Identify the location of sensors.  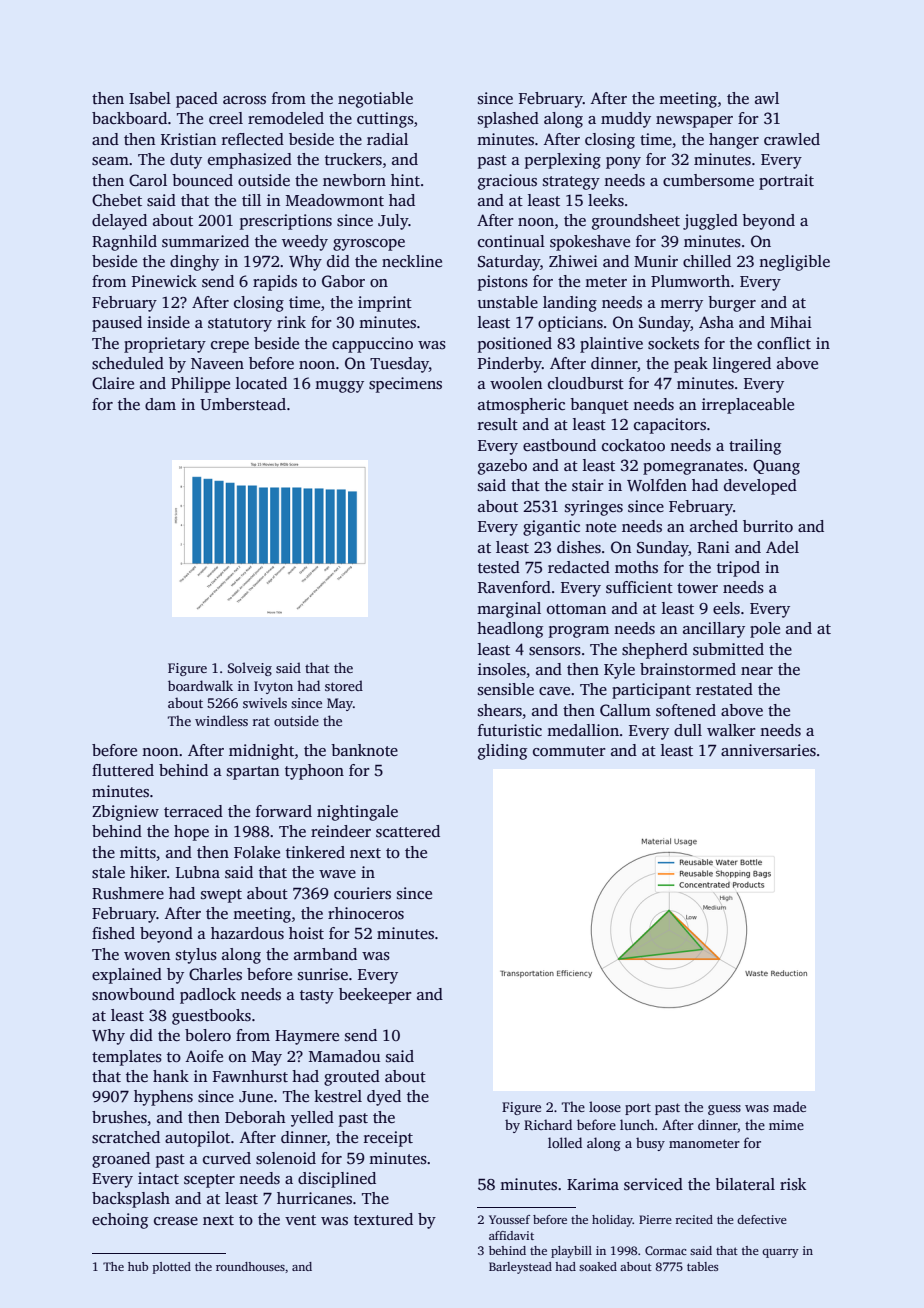
(555, 651).
